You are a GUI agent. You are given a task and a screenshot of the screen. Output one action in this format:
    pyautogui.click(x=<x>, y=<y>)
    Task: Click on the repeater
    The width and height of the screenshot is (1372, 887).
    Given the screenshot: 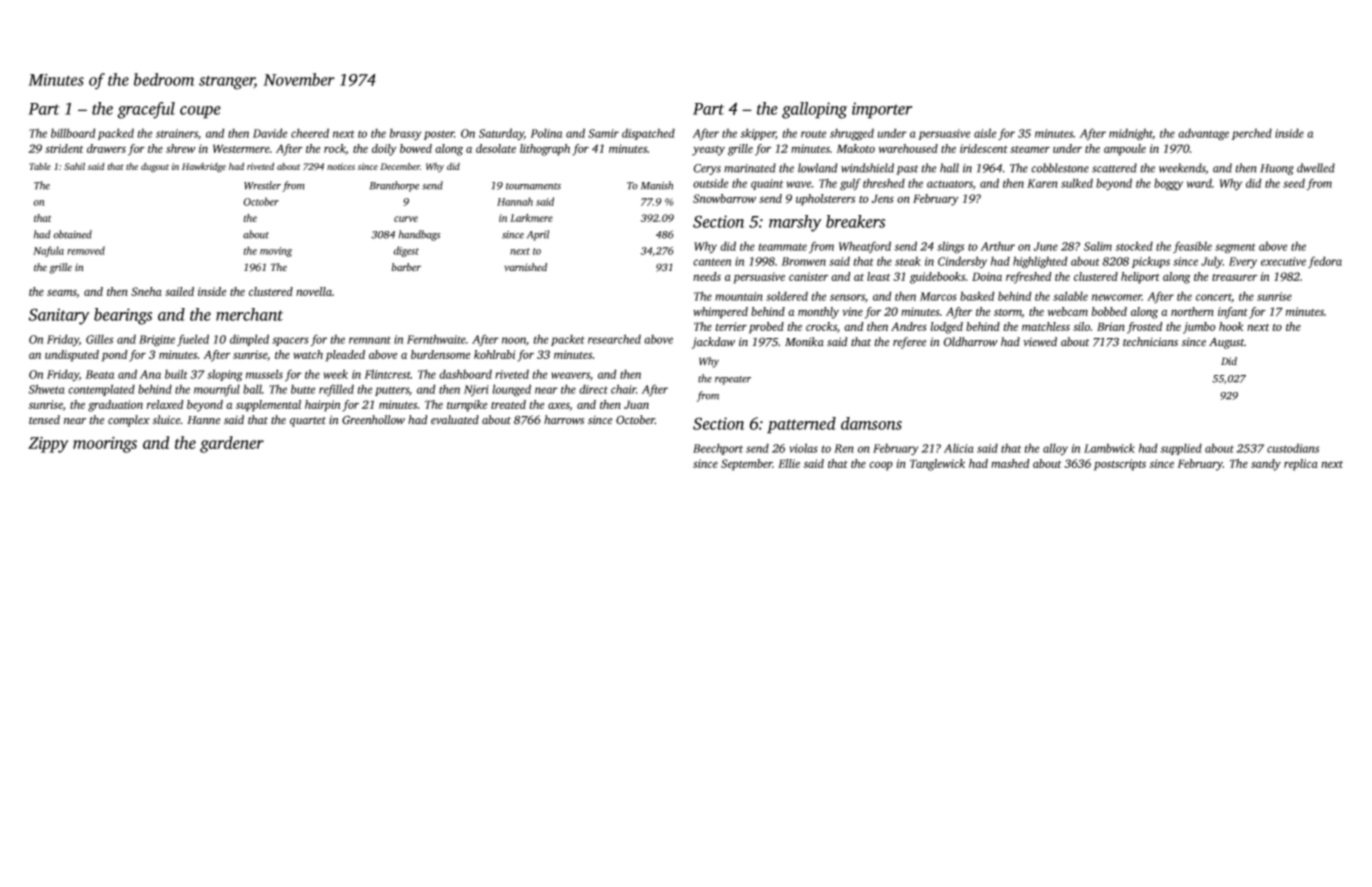 What is the action you would take?
    pyautogui.click(x=733, y=380)
